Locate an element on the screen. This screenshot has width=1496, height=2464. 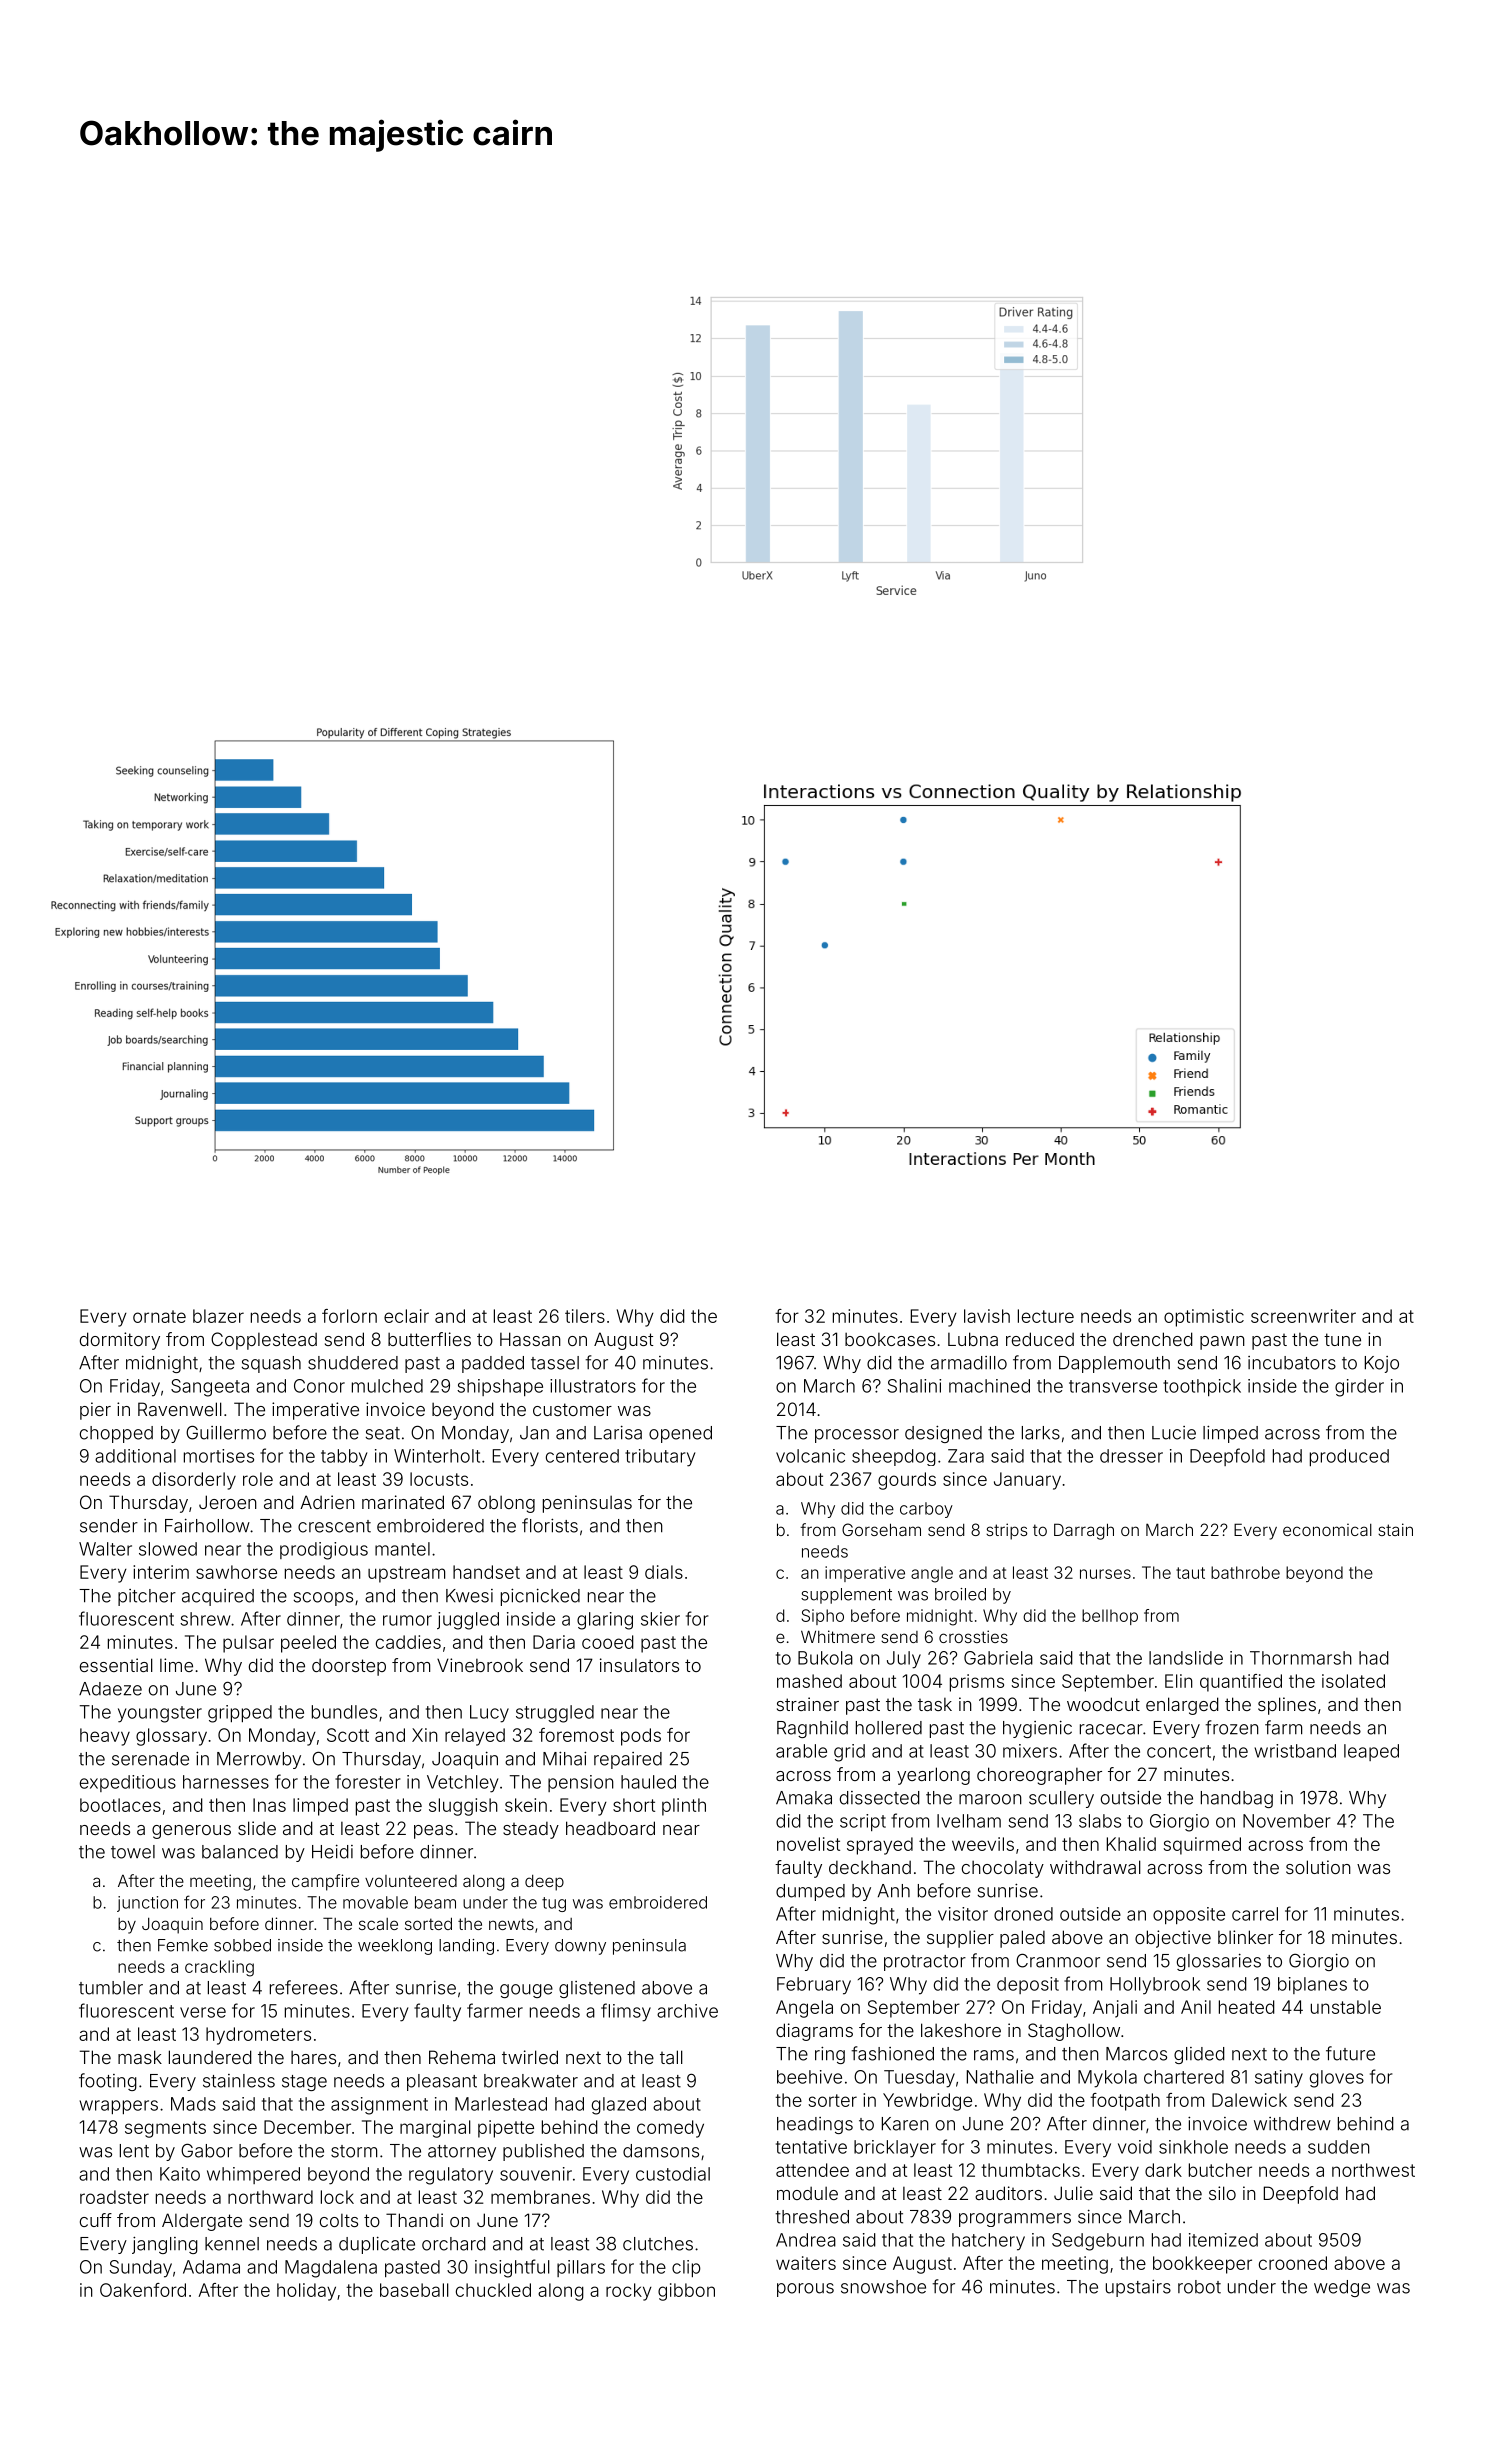
Lucie is located at coordinates (1174, 1433).
